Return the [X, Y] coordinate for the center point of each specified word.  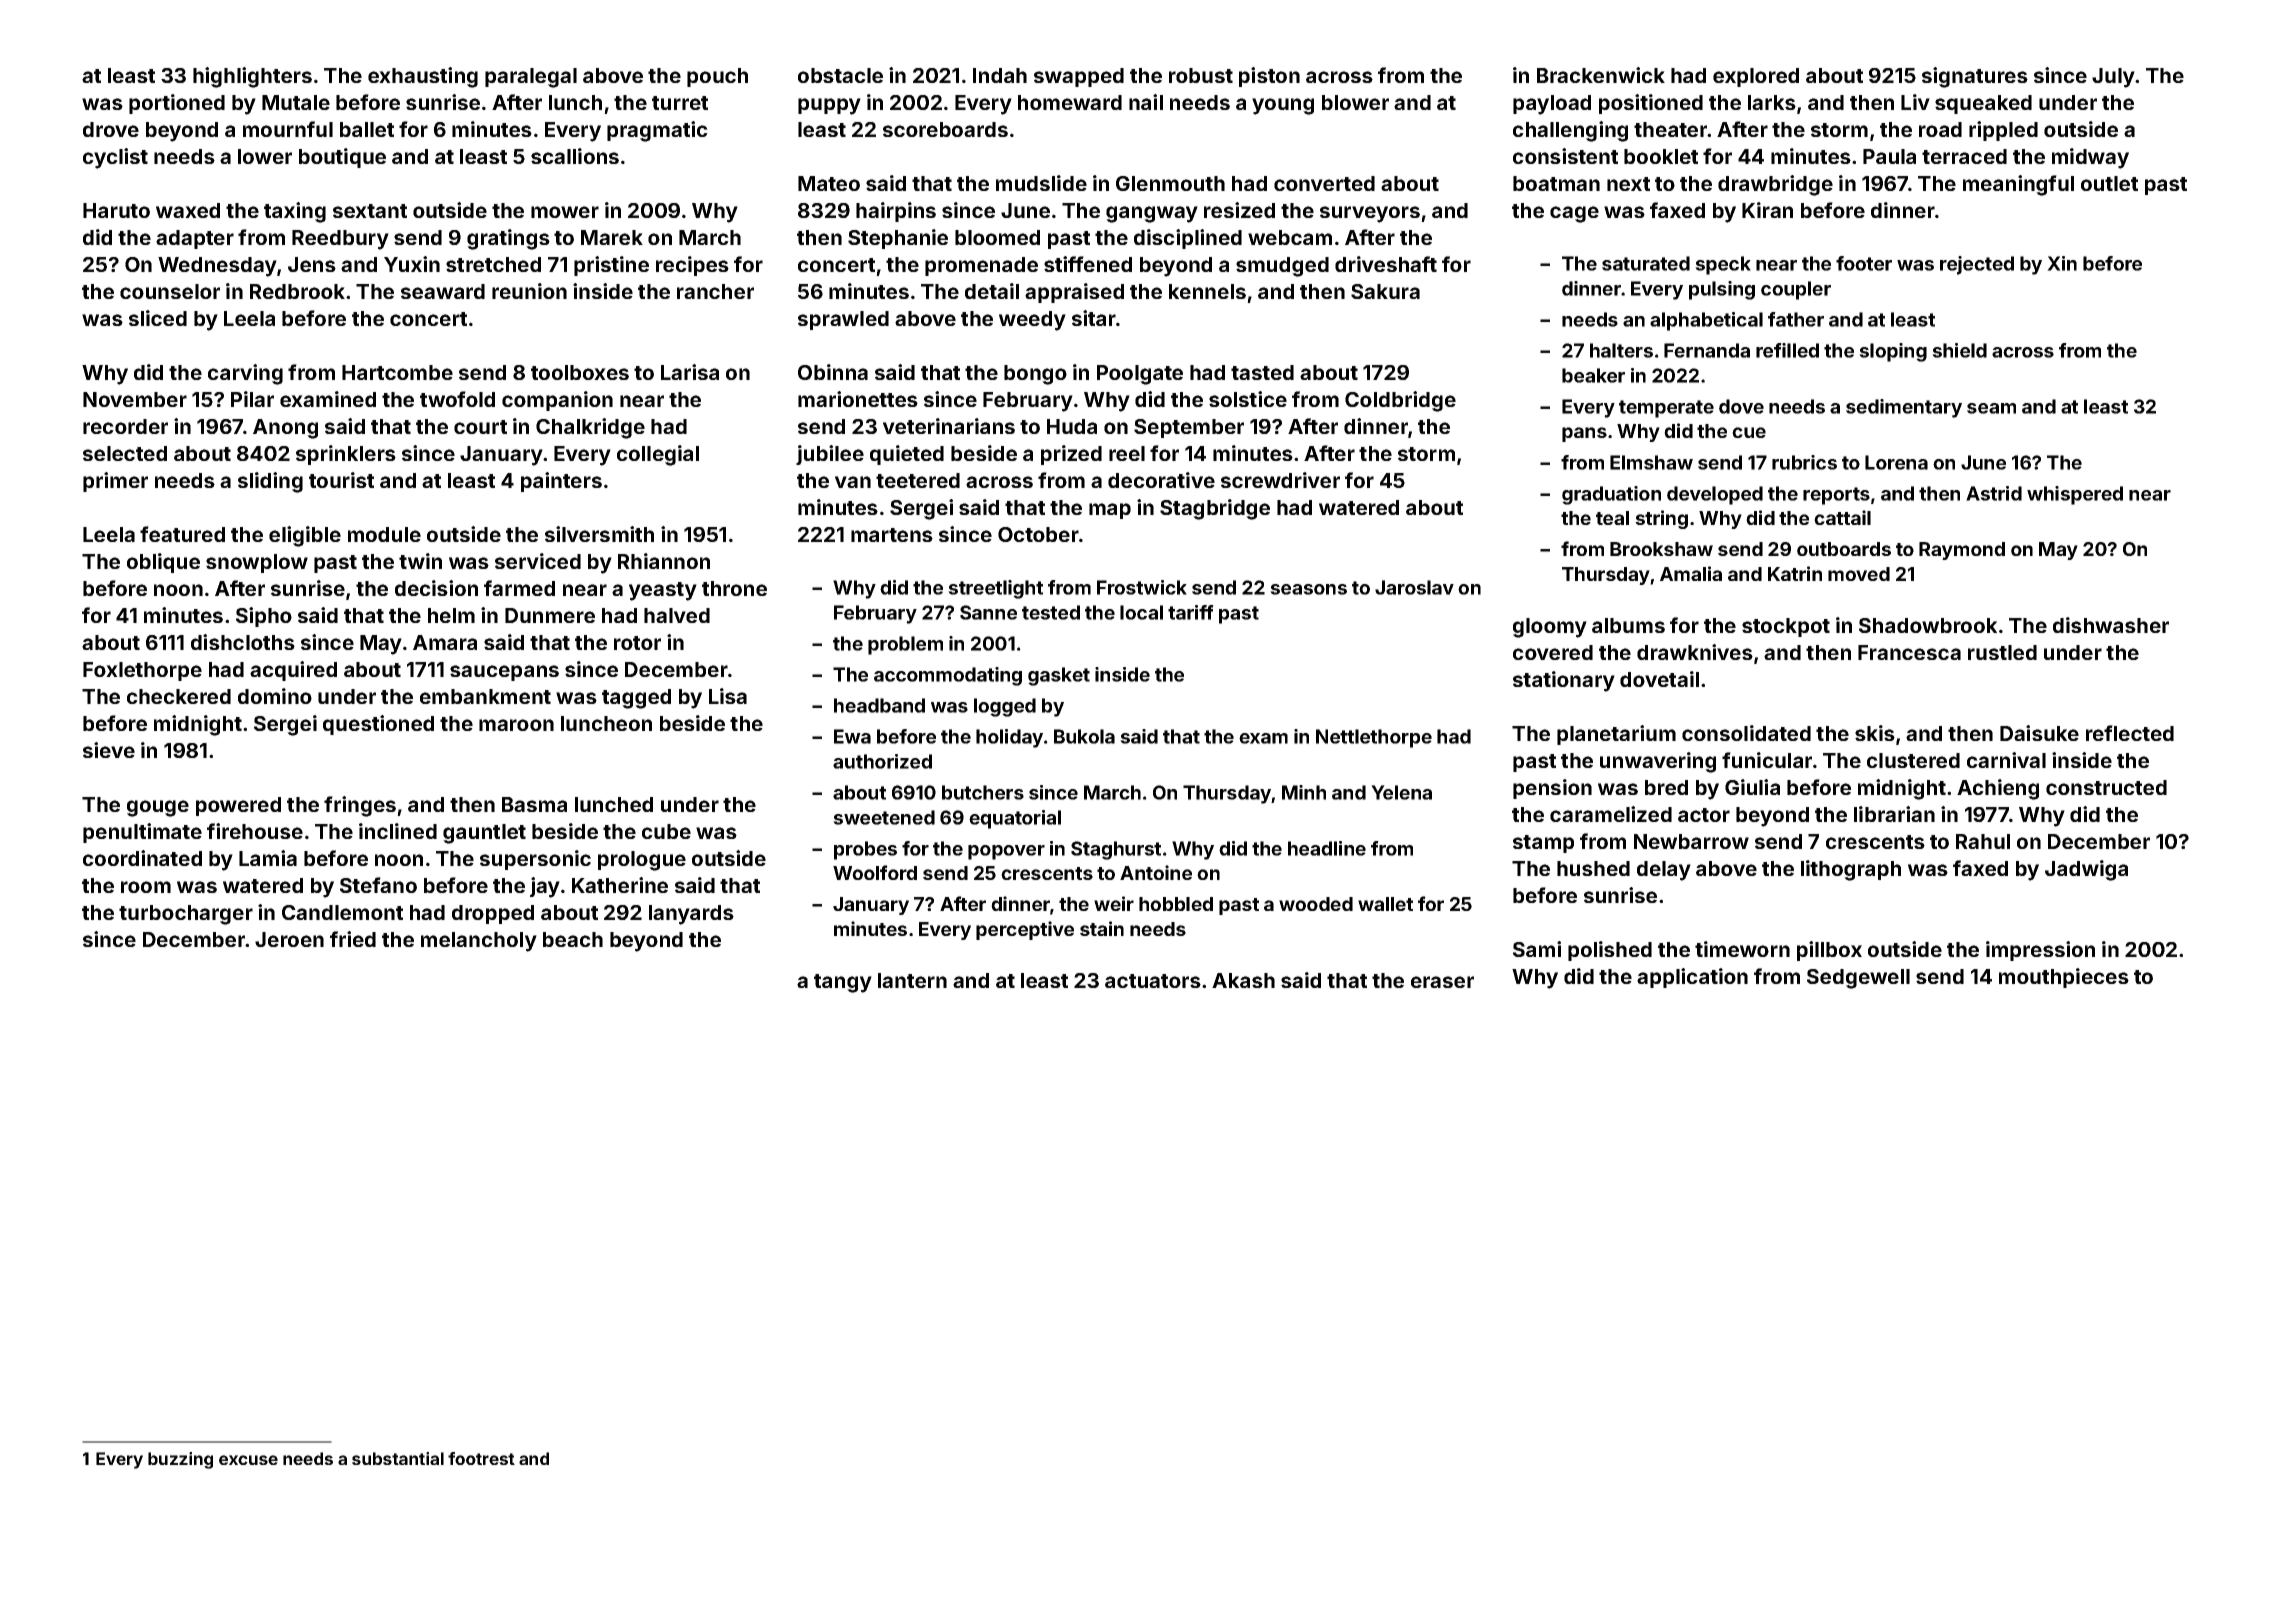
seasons [1308, 589]
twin [420, 561]
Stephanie [898, 239]
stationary [1564, 681]
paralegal [531, 78]
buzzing [180, 1460]
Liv [1915, 102]
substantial [398, 1458]
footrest [481, 1458]
